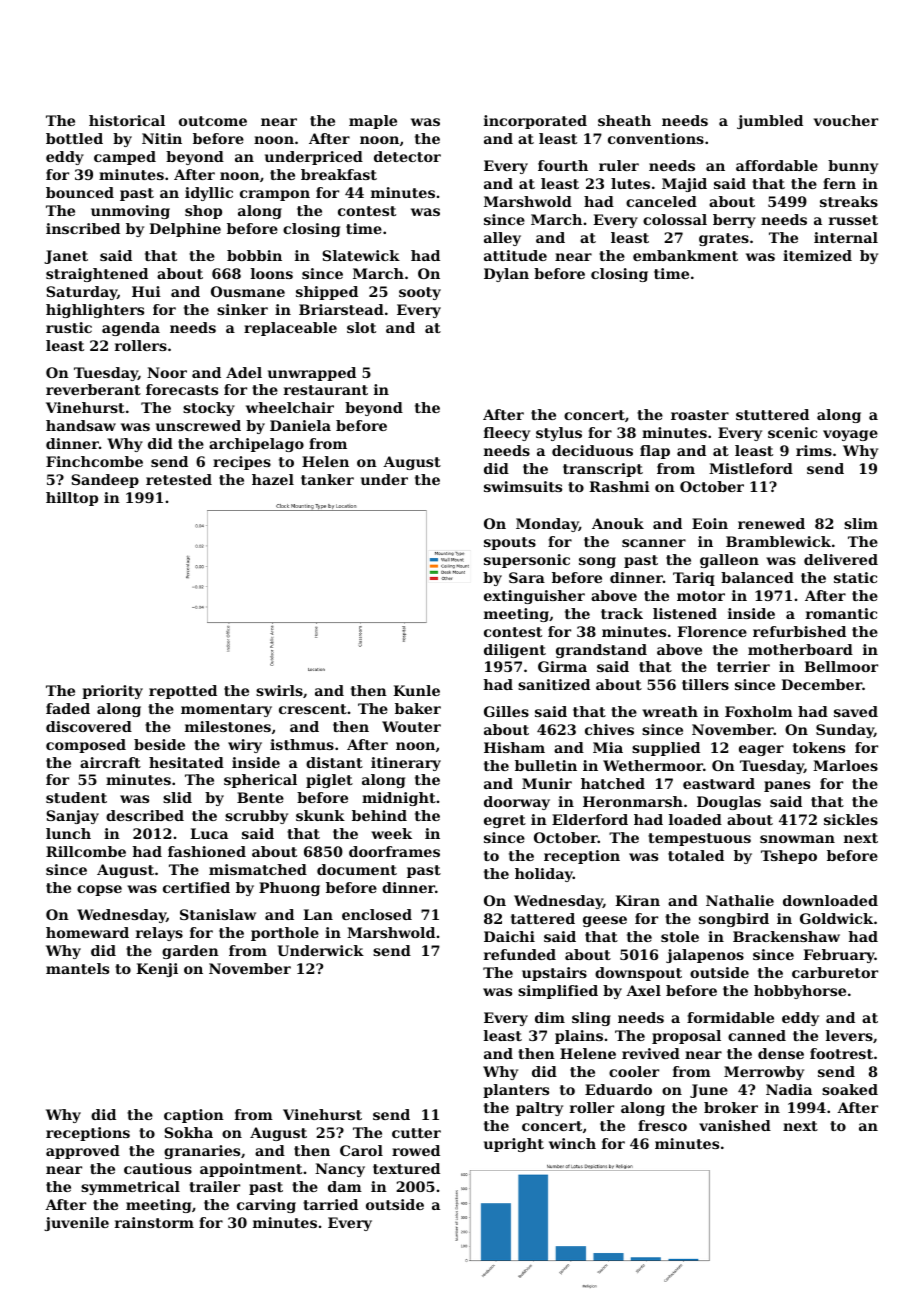 This document has width=924, height=1308. Describe the element at coordinates (330, 1204) in the document. I see `tarried` at that location.
